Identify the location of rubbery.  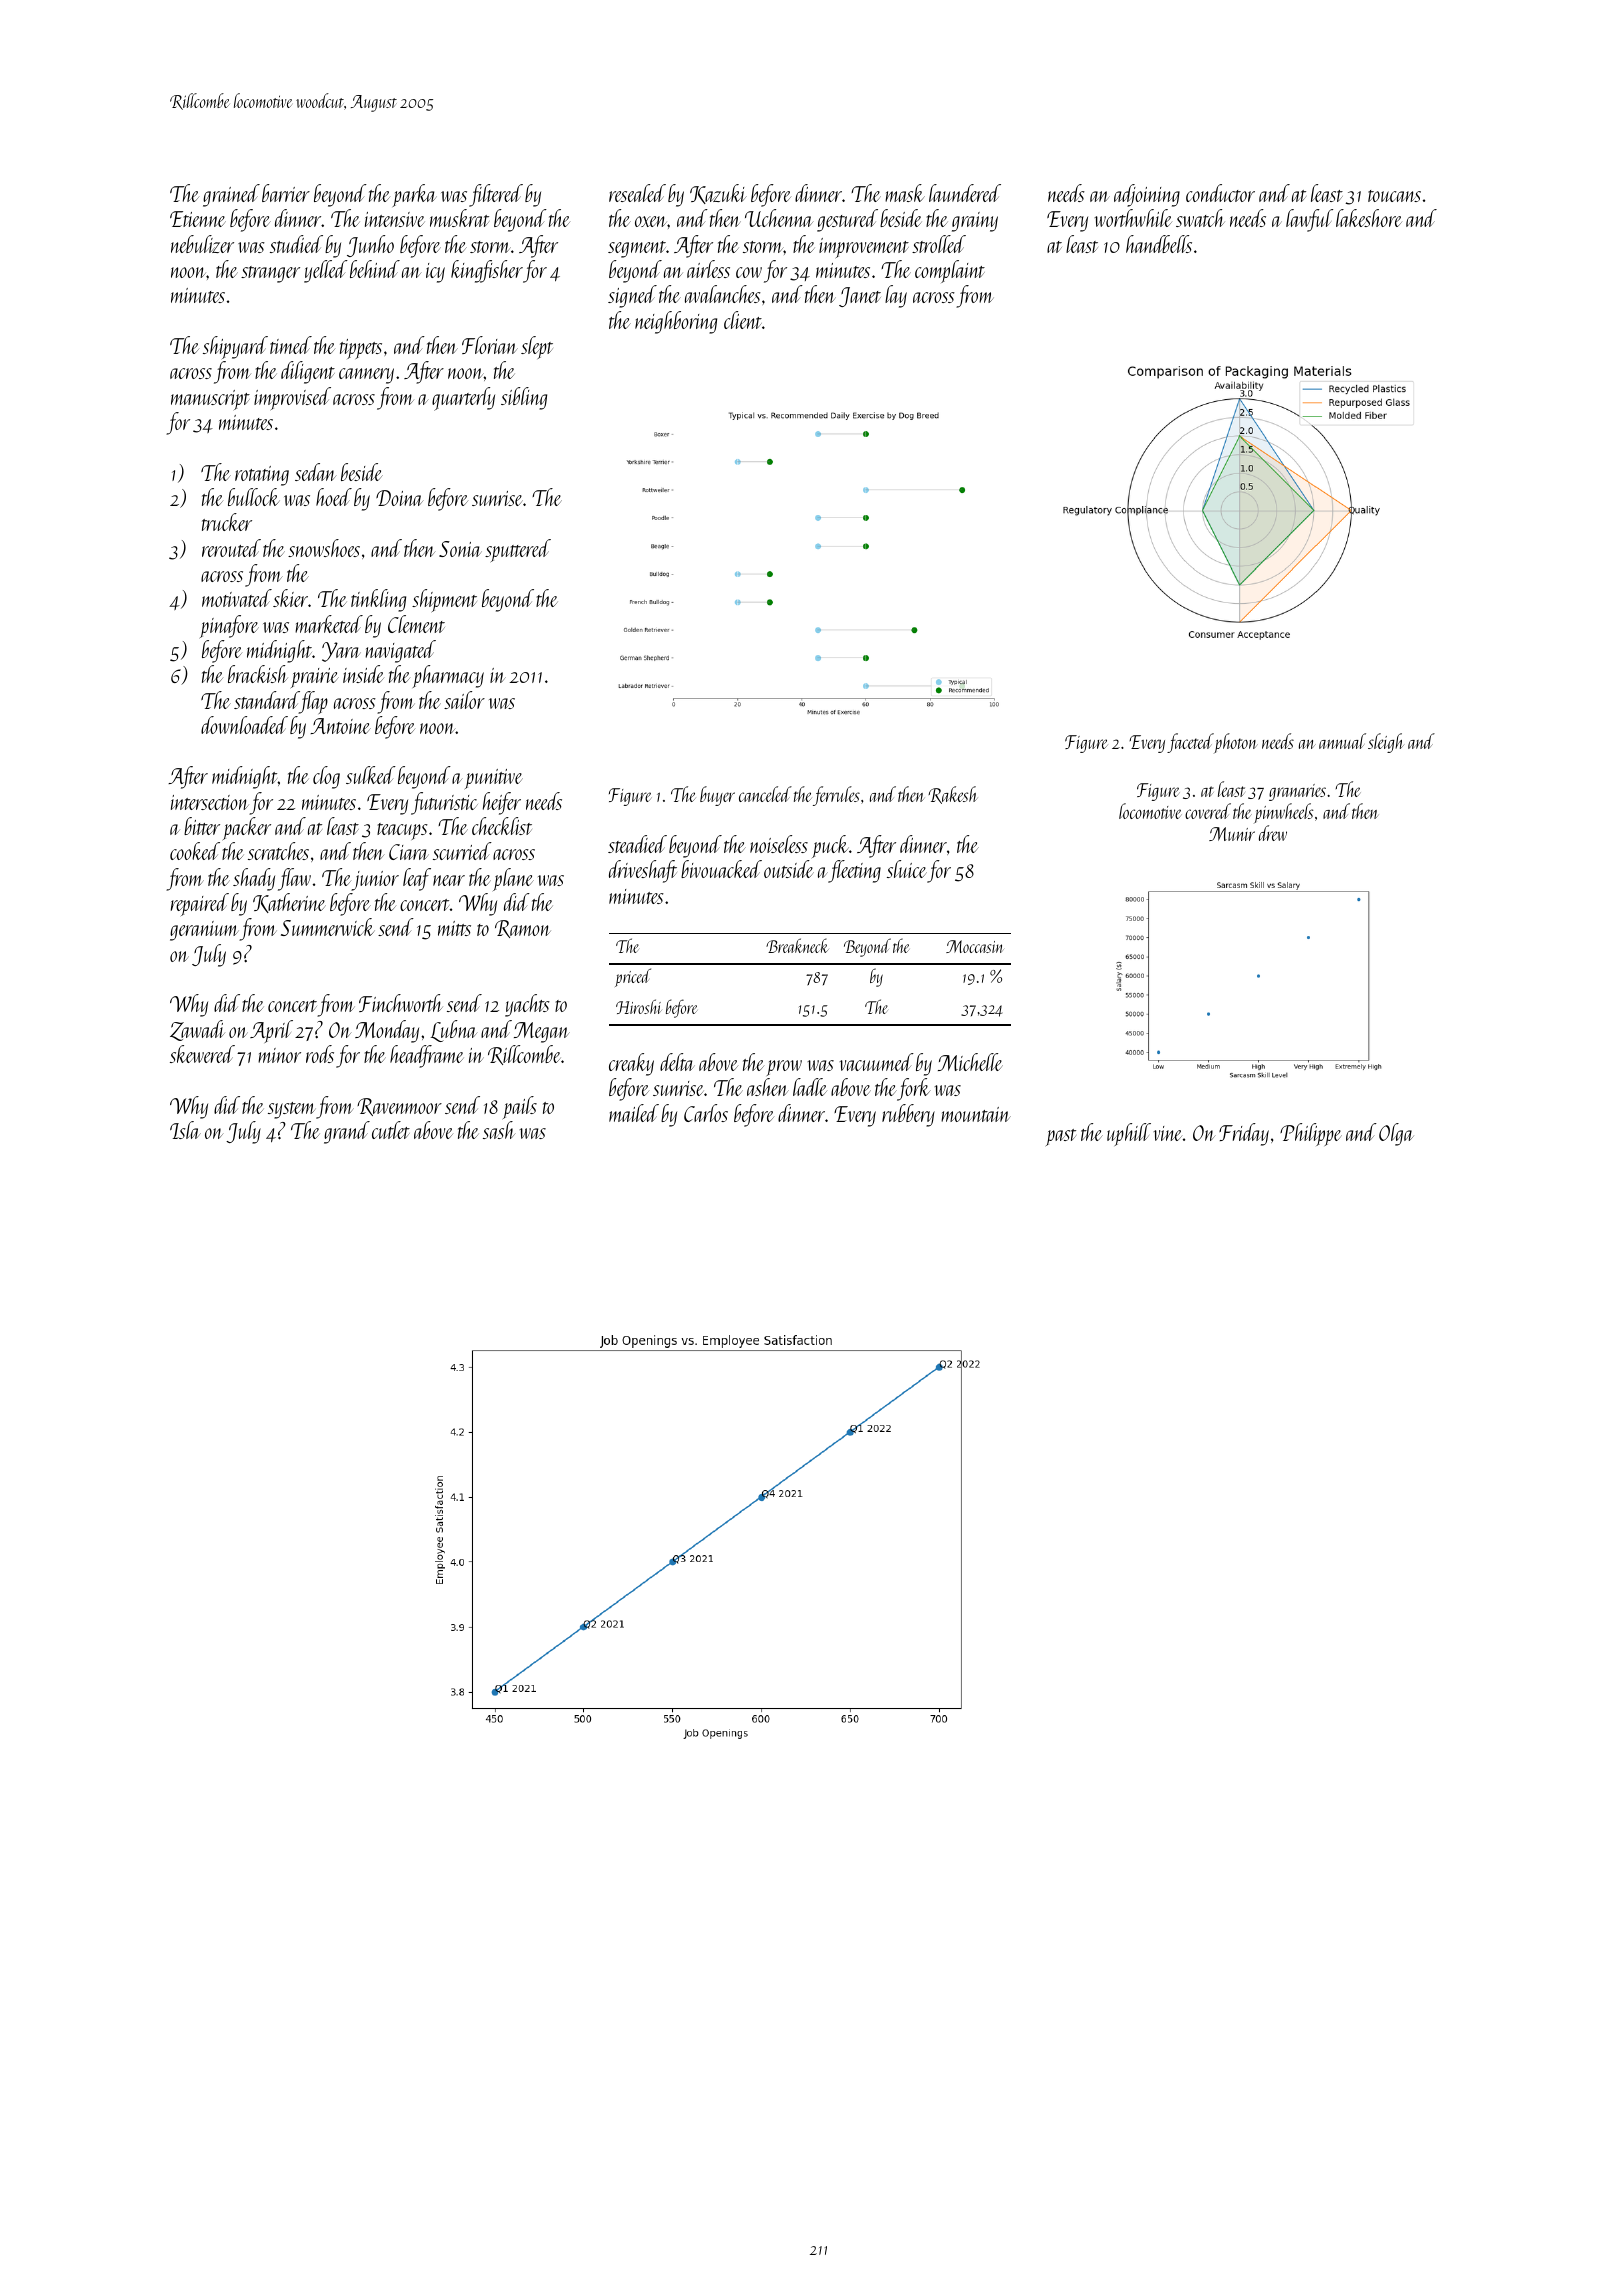
(908, 1115).
